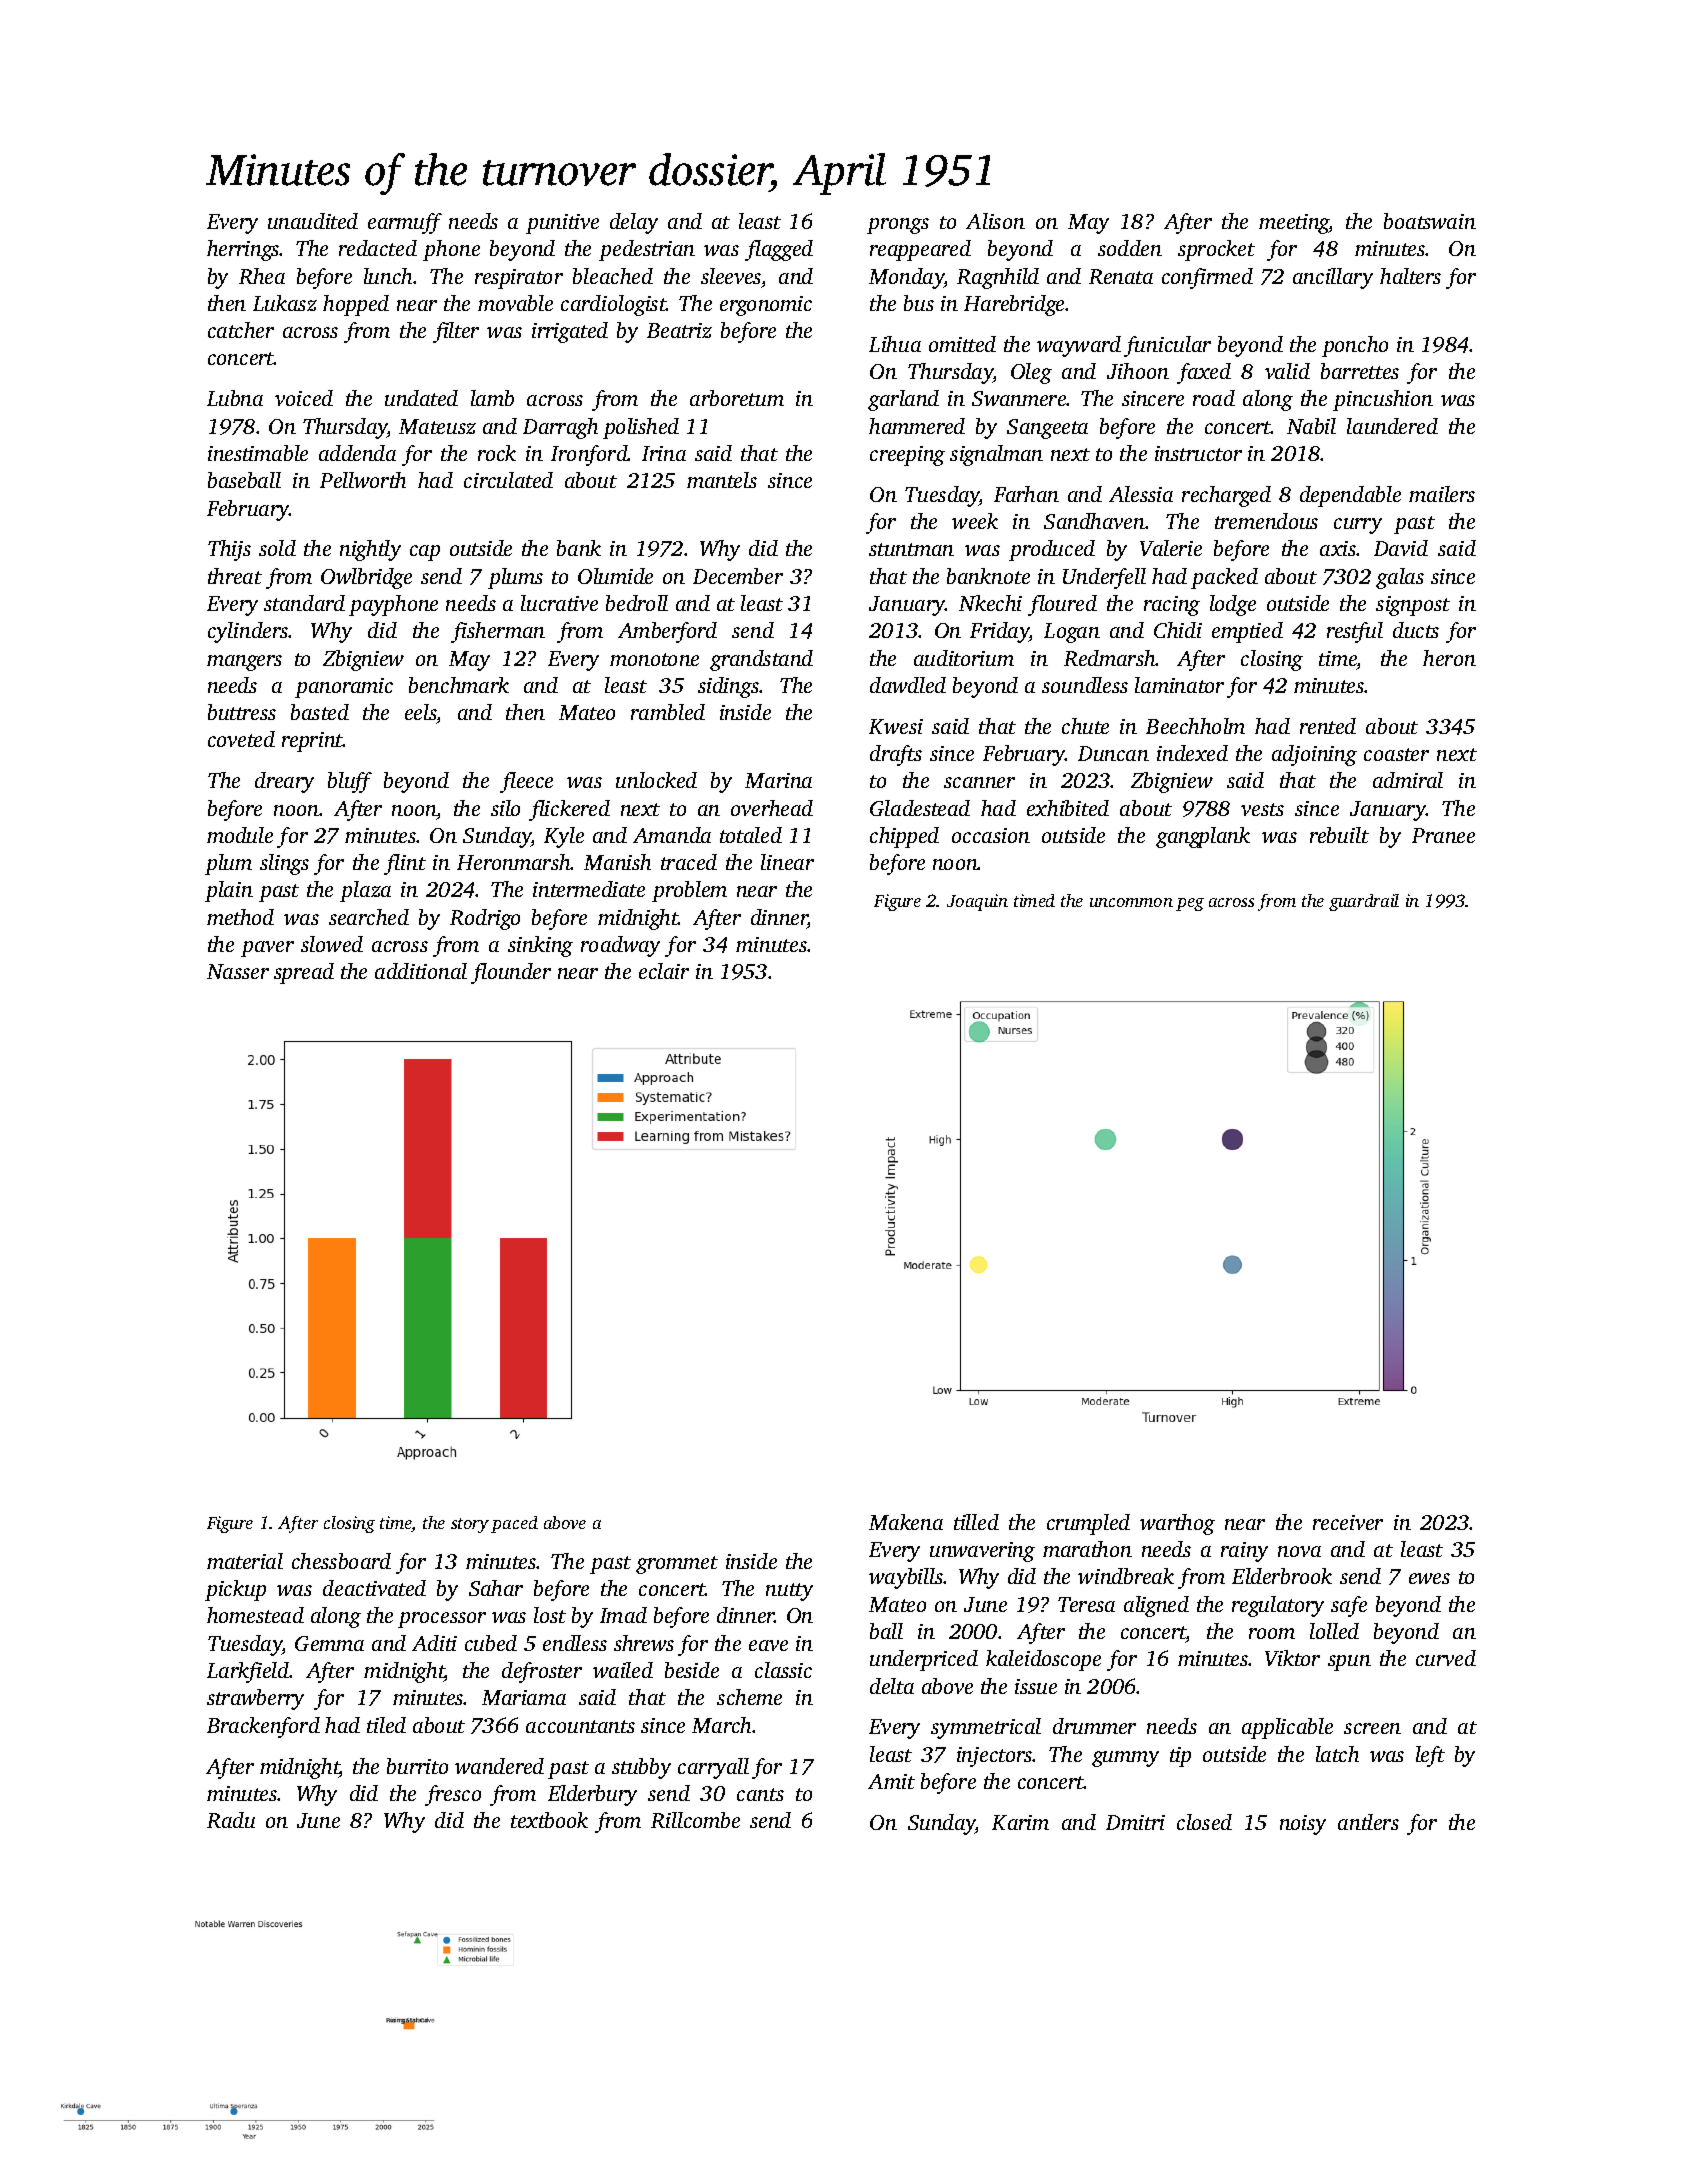 This screenshot has width=1683, height=2178. I want to click on fresco, so click(453, 1795).
